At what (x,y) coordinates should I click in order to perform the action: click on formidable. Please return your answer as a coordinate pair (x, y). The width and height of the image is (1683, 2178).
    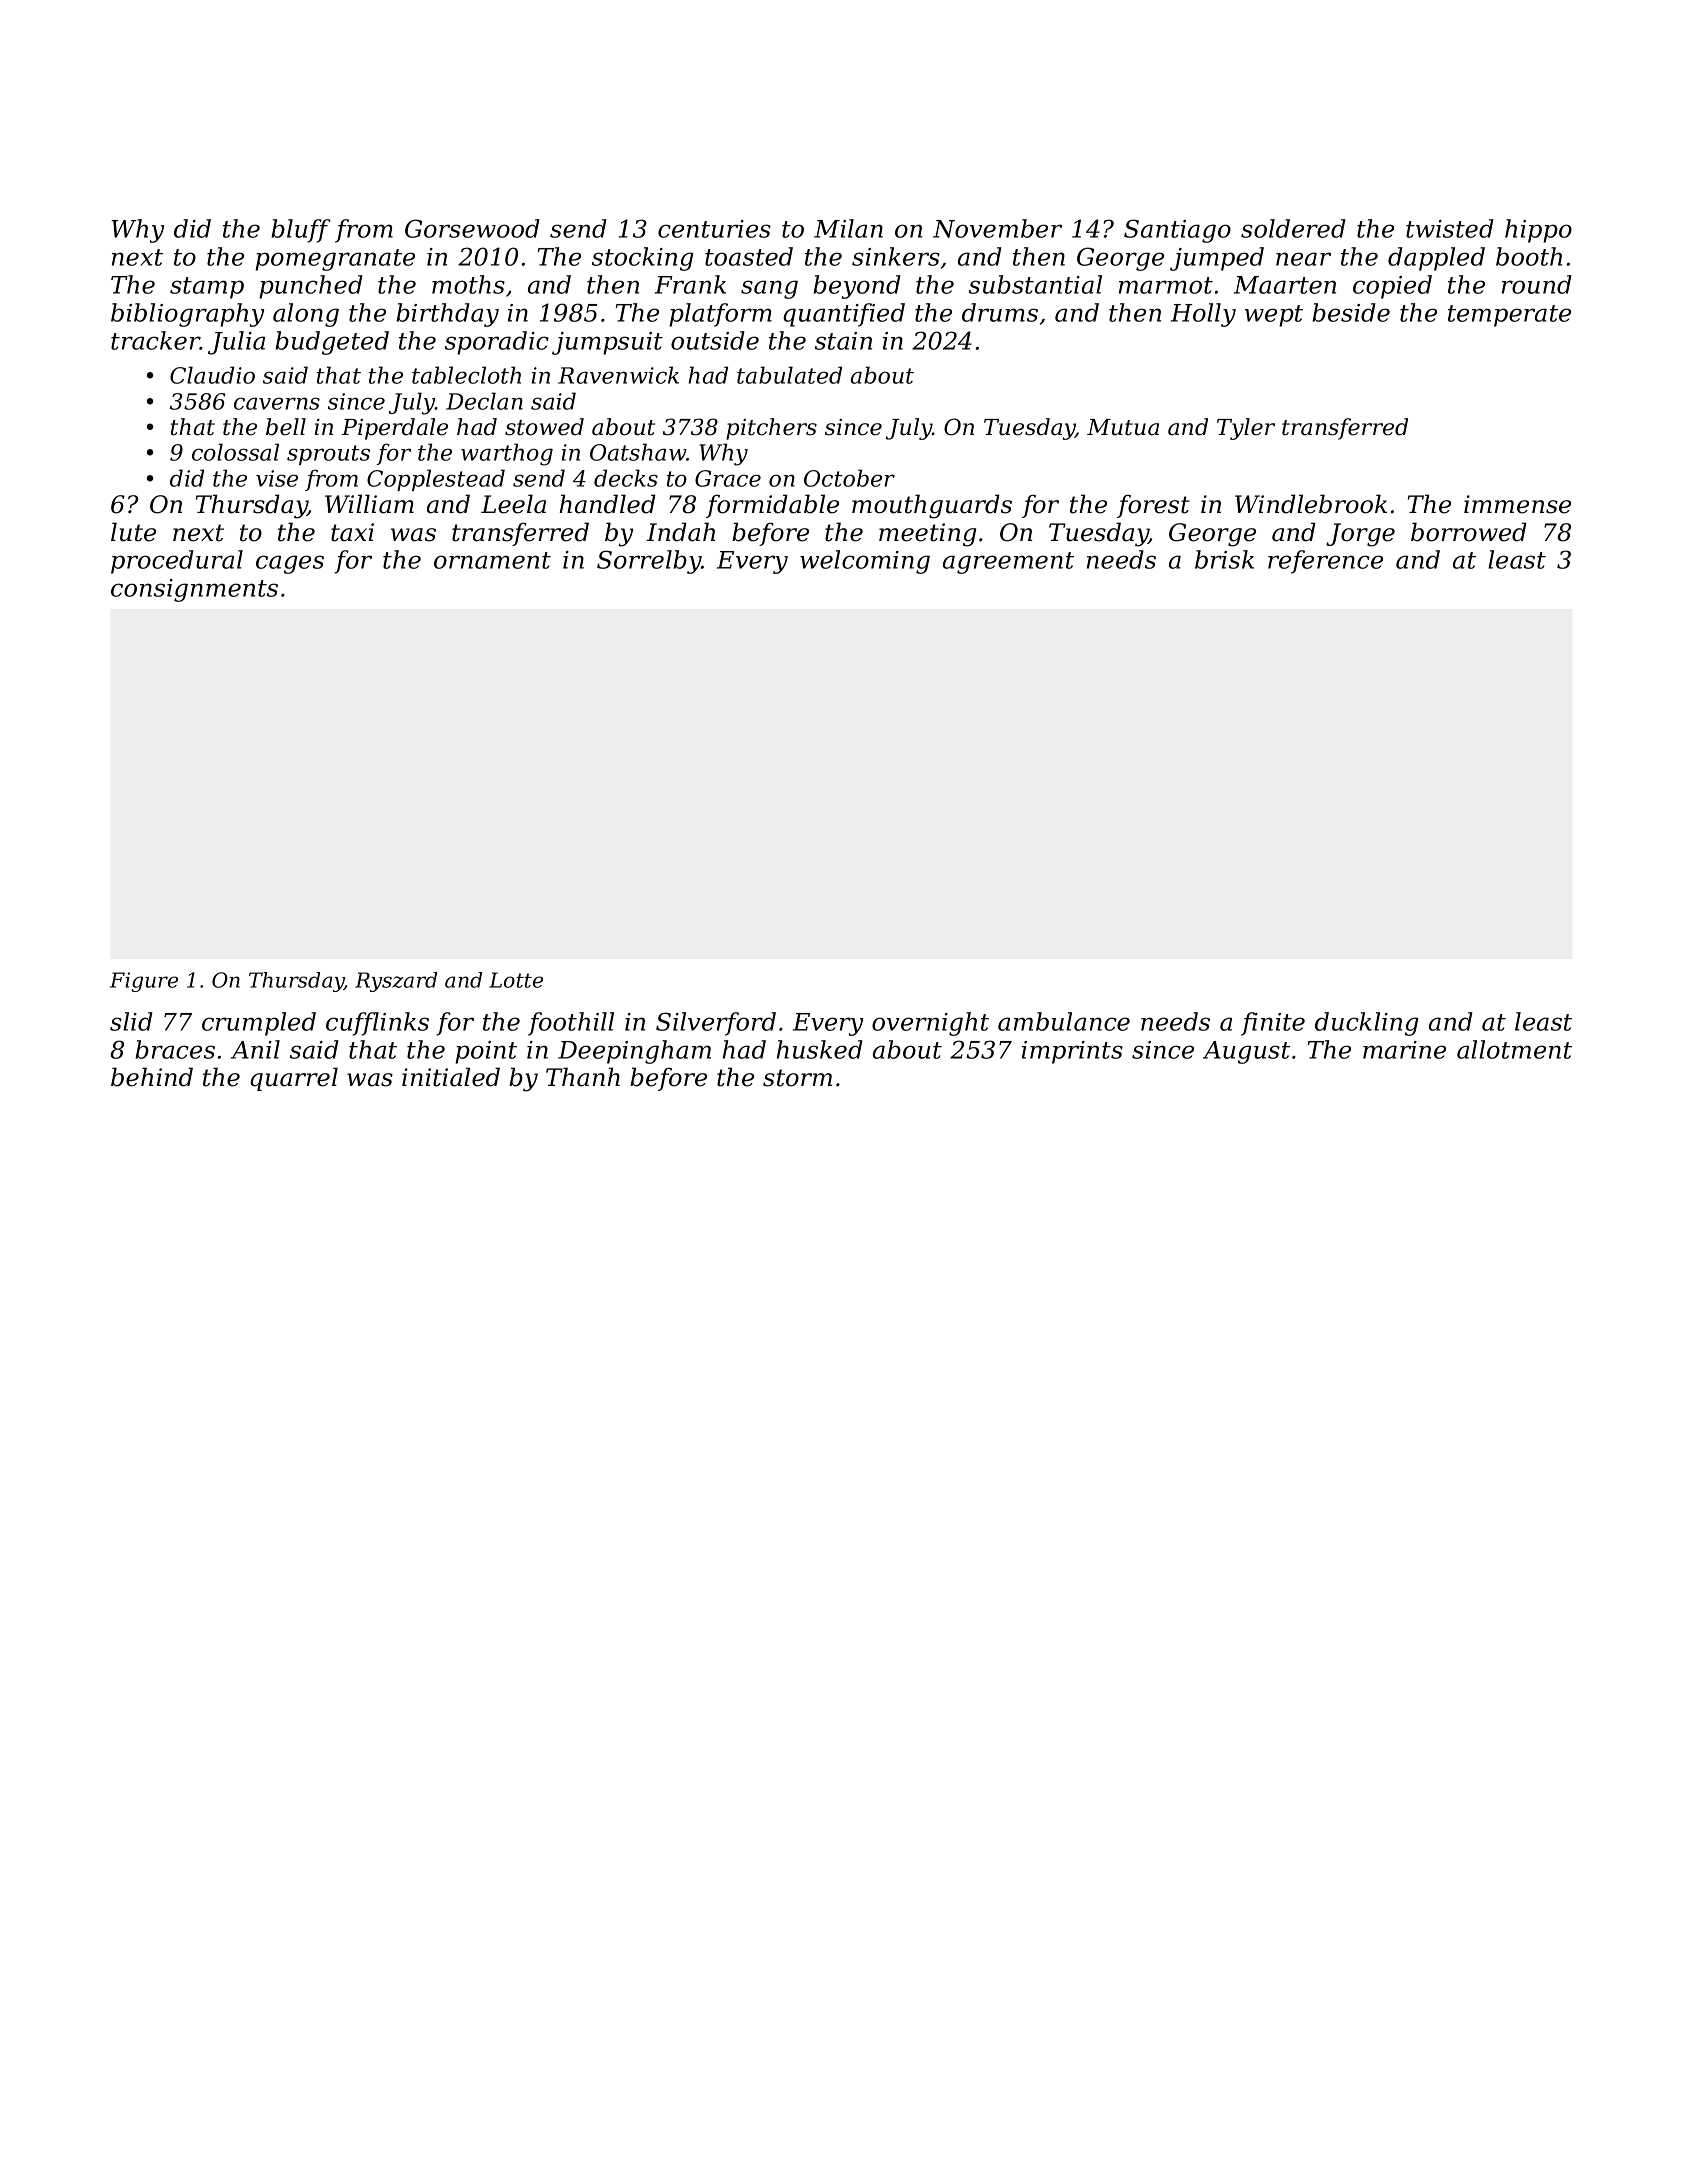
    Looking at the image, I should click on (772, 506).
